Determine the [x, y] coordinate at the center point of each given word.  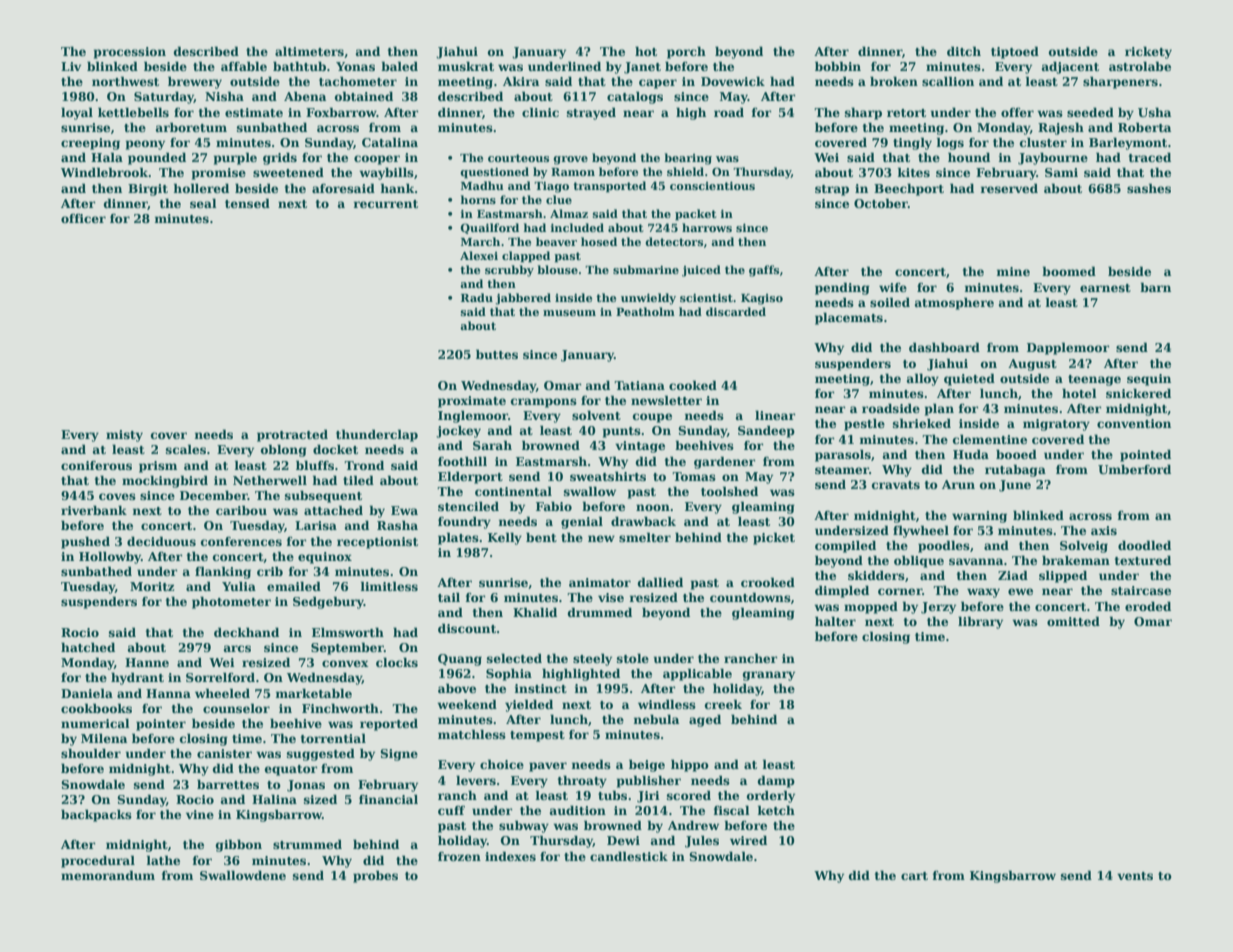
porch [686, 52]
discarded [736, 311]
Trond [364, 465]
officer [83, 218]
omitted [1073, 621]
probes [375, 876]
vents [1135, 876]
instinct [540, 688]
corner [900, 591]
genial [582, 522]
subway [524, 826]
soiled [890, 302]
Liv [71, 66]
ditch [964, 51]
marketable [313, 693]
